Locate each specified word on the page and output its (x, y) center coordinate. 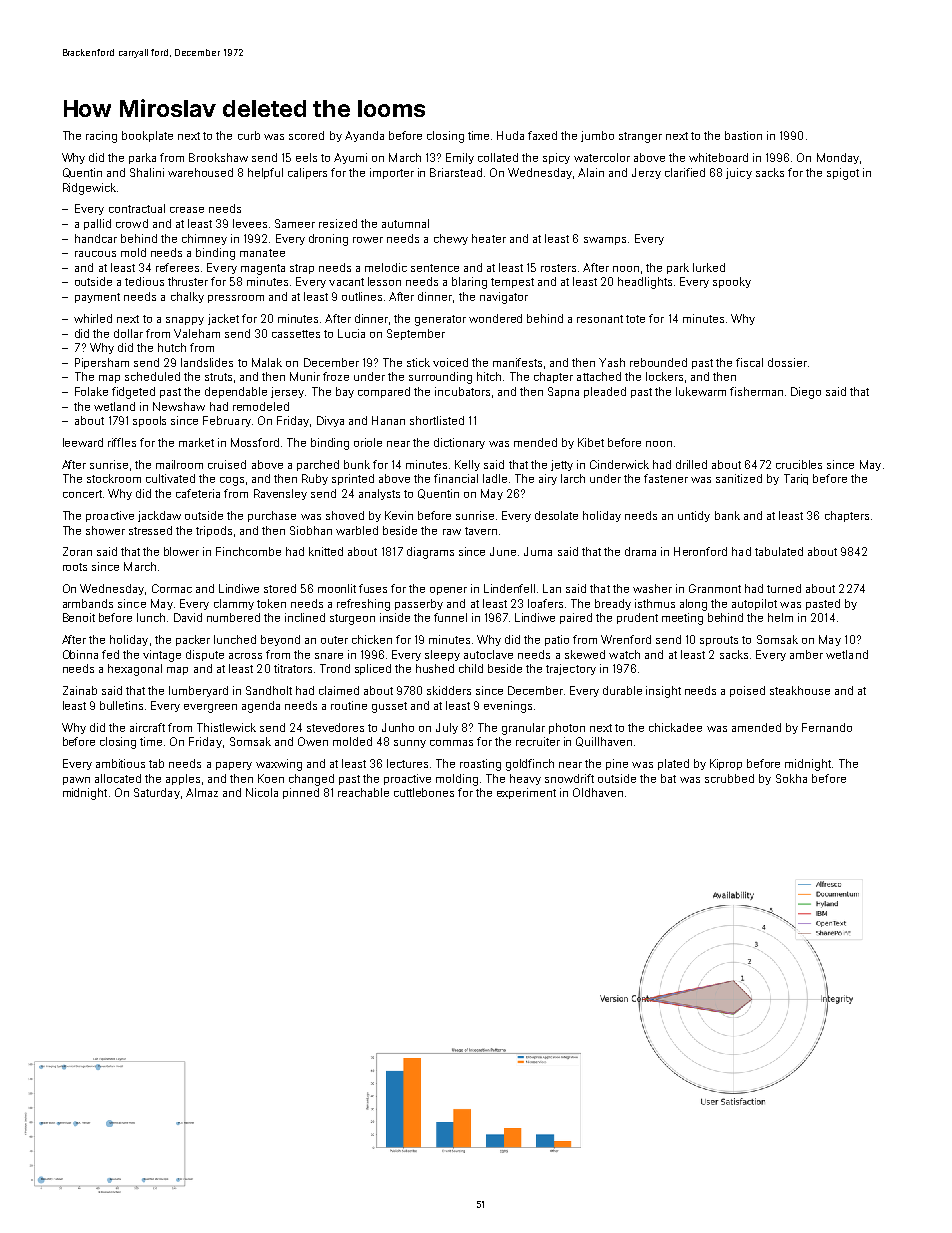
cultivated (170, 478)
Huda (510, 135)
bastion (743, 135)
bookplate (147, 136)
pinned (301, 793)
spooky (732, 282)
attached (599, 376)
